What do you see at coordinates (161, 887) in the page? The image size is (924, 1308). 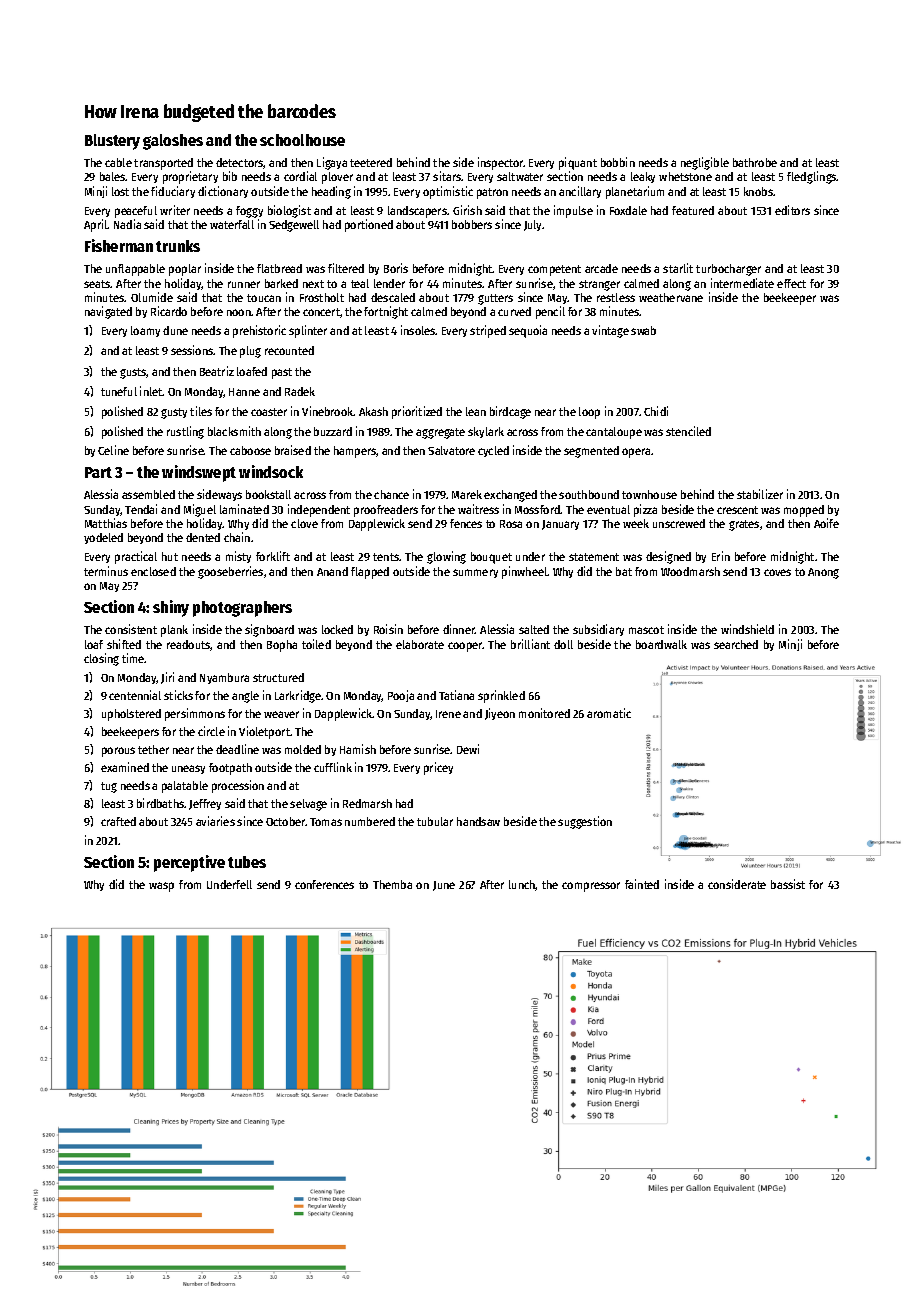 I see `wasp` at bounding box center [161, 887].
